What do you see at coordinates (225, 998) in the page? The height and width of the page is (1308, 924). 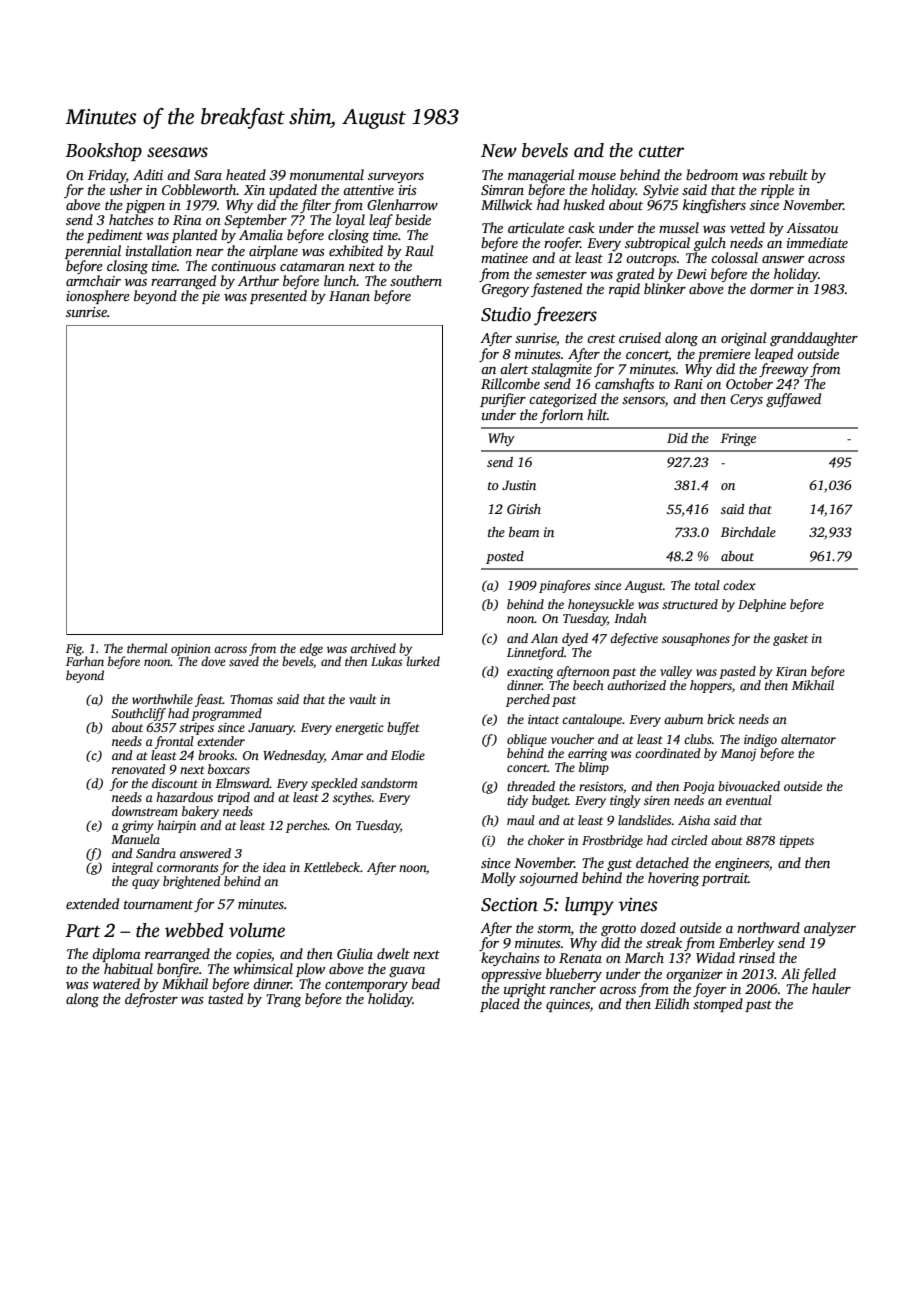 I see `tasted` at bounding box center [225, 998].
